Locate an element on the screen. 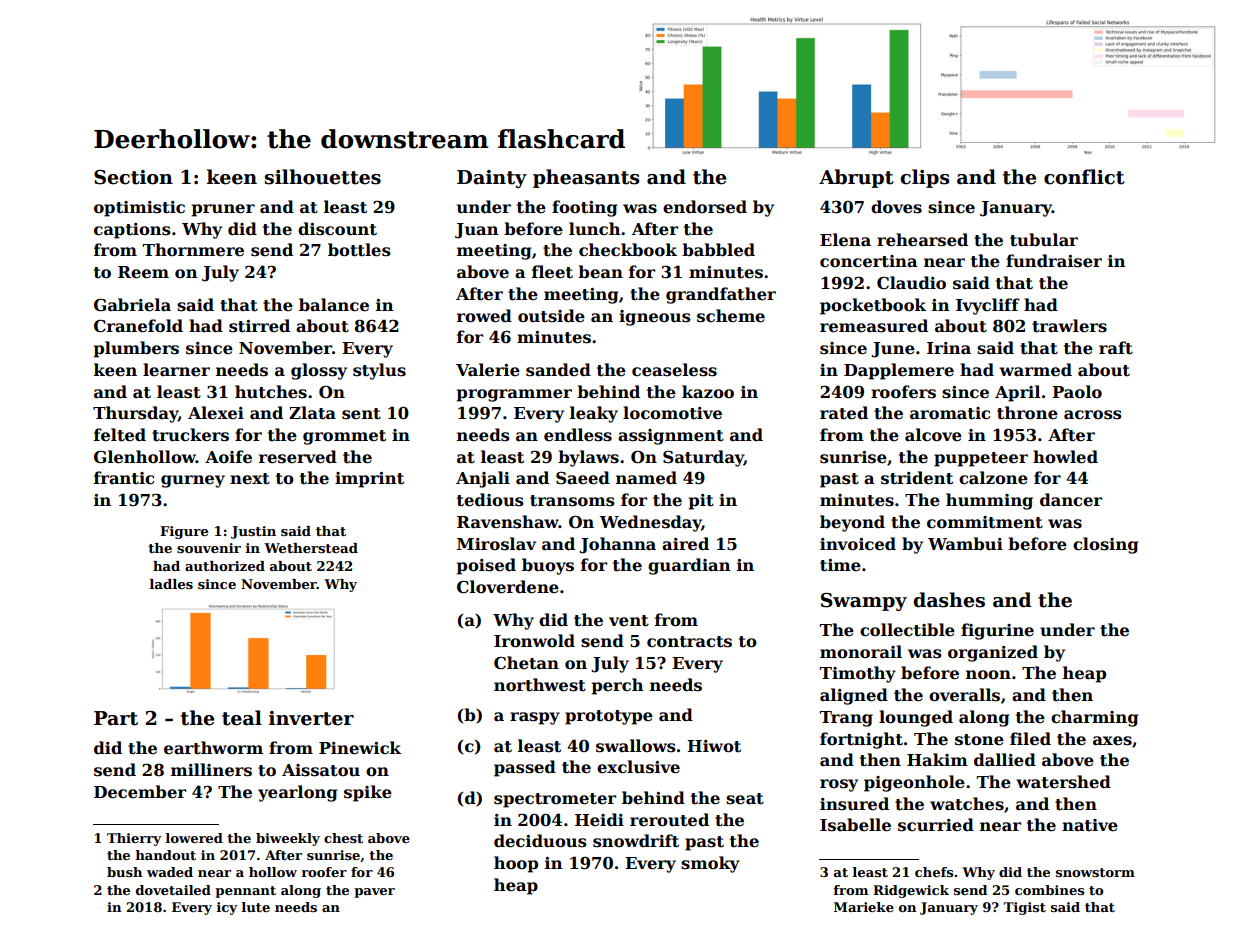  Wetherstead is located at coordinates (311, 548).
